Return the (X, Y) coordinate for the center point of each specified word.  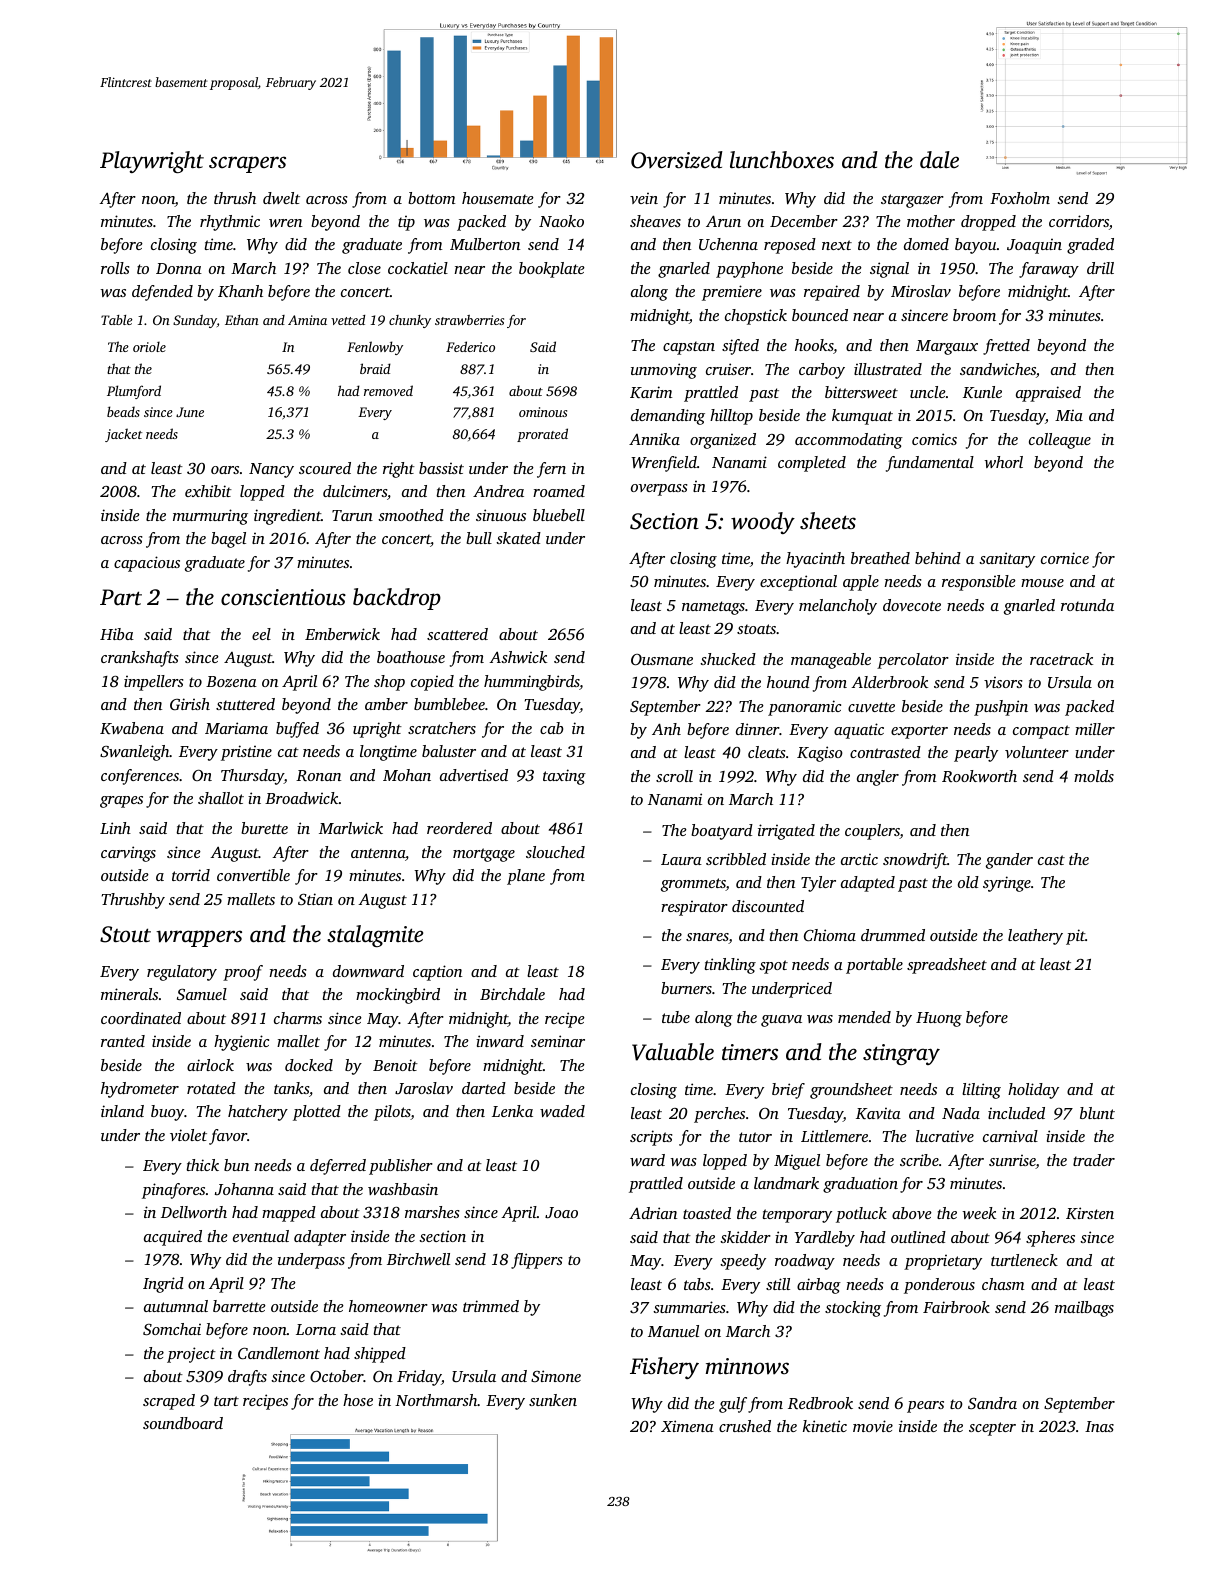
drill (1100, 268)
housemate (498, 198)
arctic (859, 859)
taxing (564, 777)
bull (479, 538)
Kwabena (132, 728)
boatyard (722, 832)
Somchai (172, 1329)
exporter (919, 732)
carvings (128, 854)
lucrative (945, 1136)
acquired (173, 1238)
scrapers (247, 164)
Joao (561, 1212)
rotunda (1087, 605)
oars (225, 470)
